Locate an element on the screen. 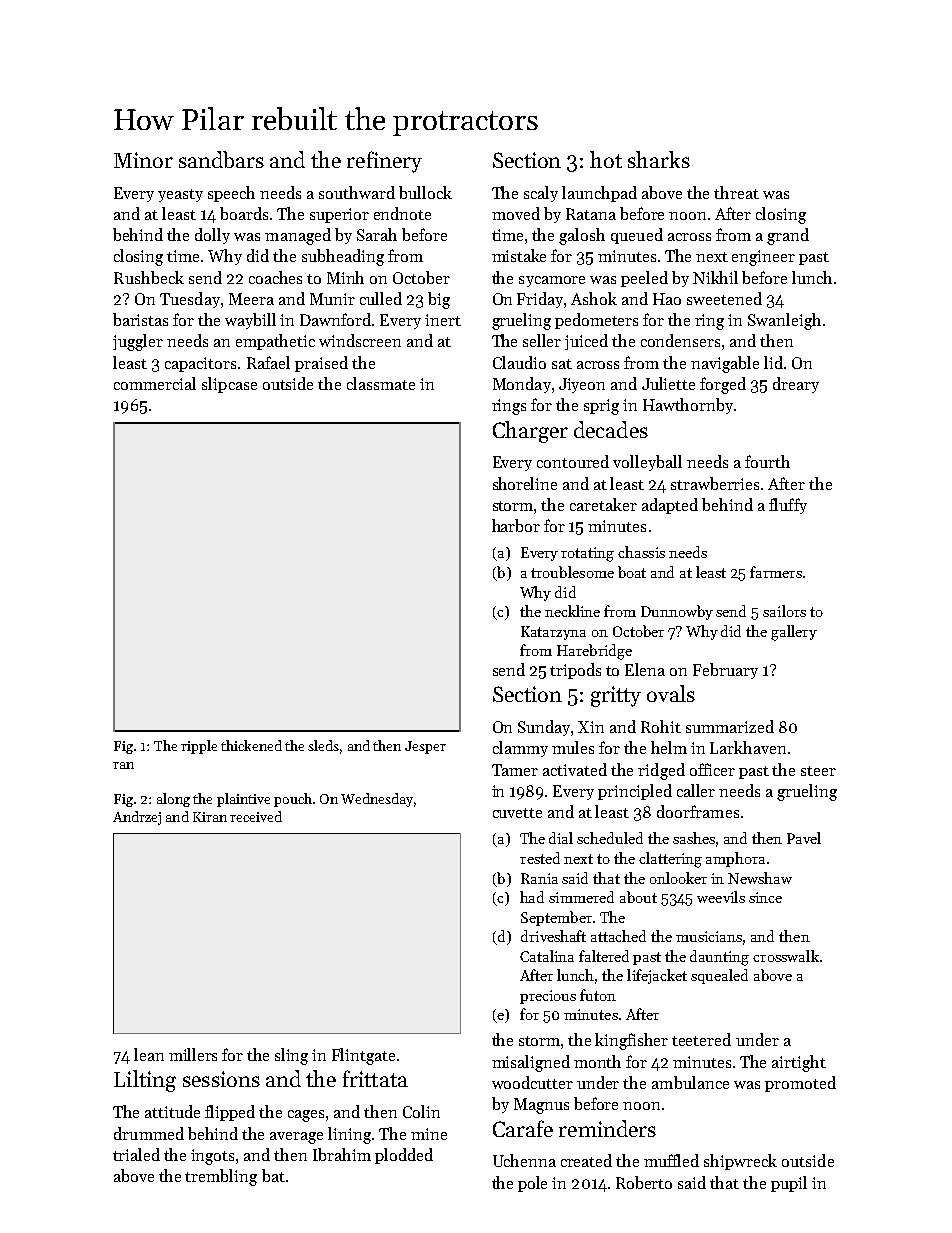  capacitors is located at coordinates (200, 364).
